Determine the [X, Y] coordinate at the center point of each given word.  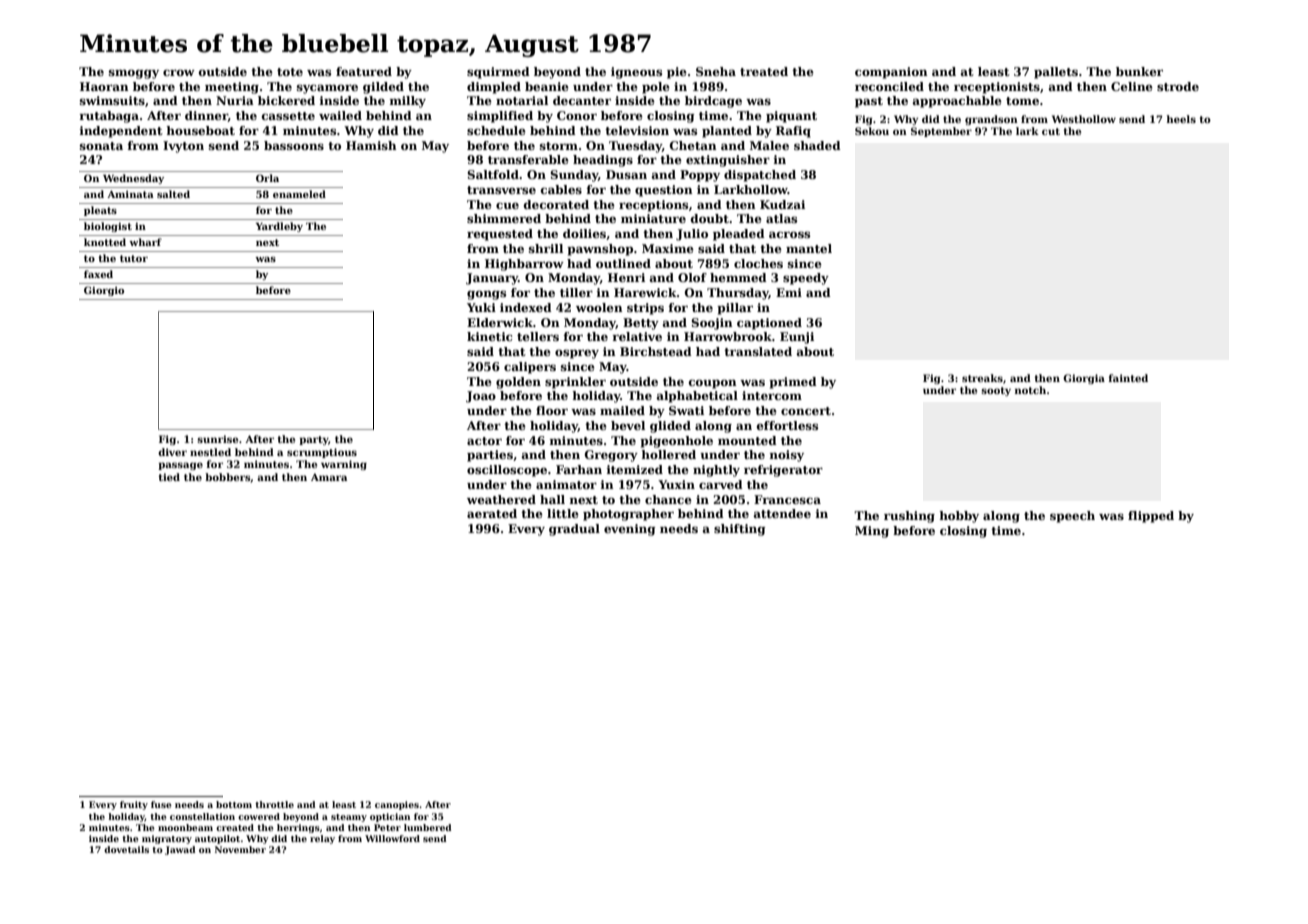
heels [1181, 119]
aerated [492, 513]
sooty [996, 391]
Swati [686, 410]
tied [169, 477]
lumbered [428, 827]
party [313, 440]
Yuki [481, 307]
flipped [1151, 517]
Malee [769, 145]
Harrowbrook [728, 336]
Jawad [180, 850]
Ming [872, 532]
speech [1072, 517]
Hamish [371, 145]
